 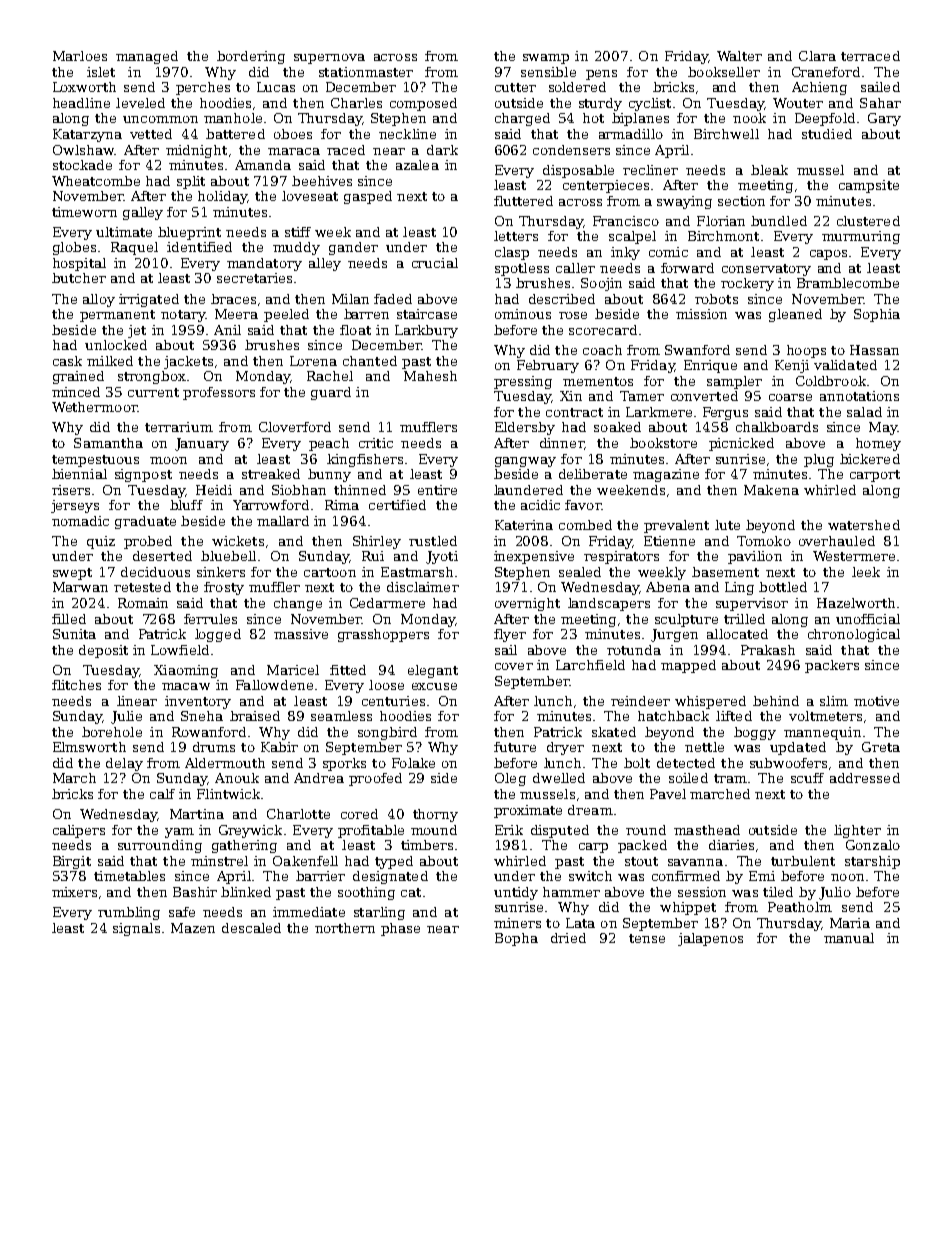 What do you see at coordinates (179, 833) in the document?
I see `yam` at bounding box center [179, 833].
